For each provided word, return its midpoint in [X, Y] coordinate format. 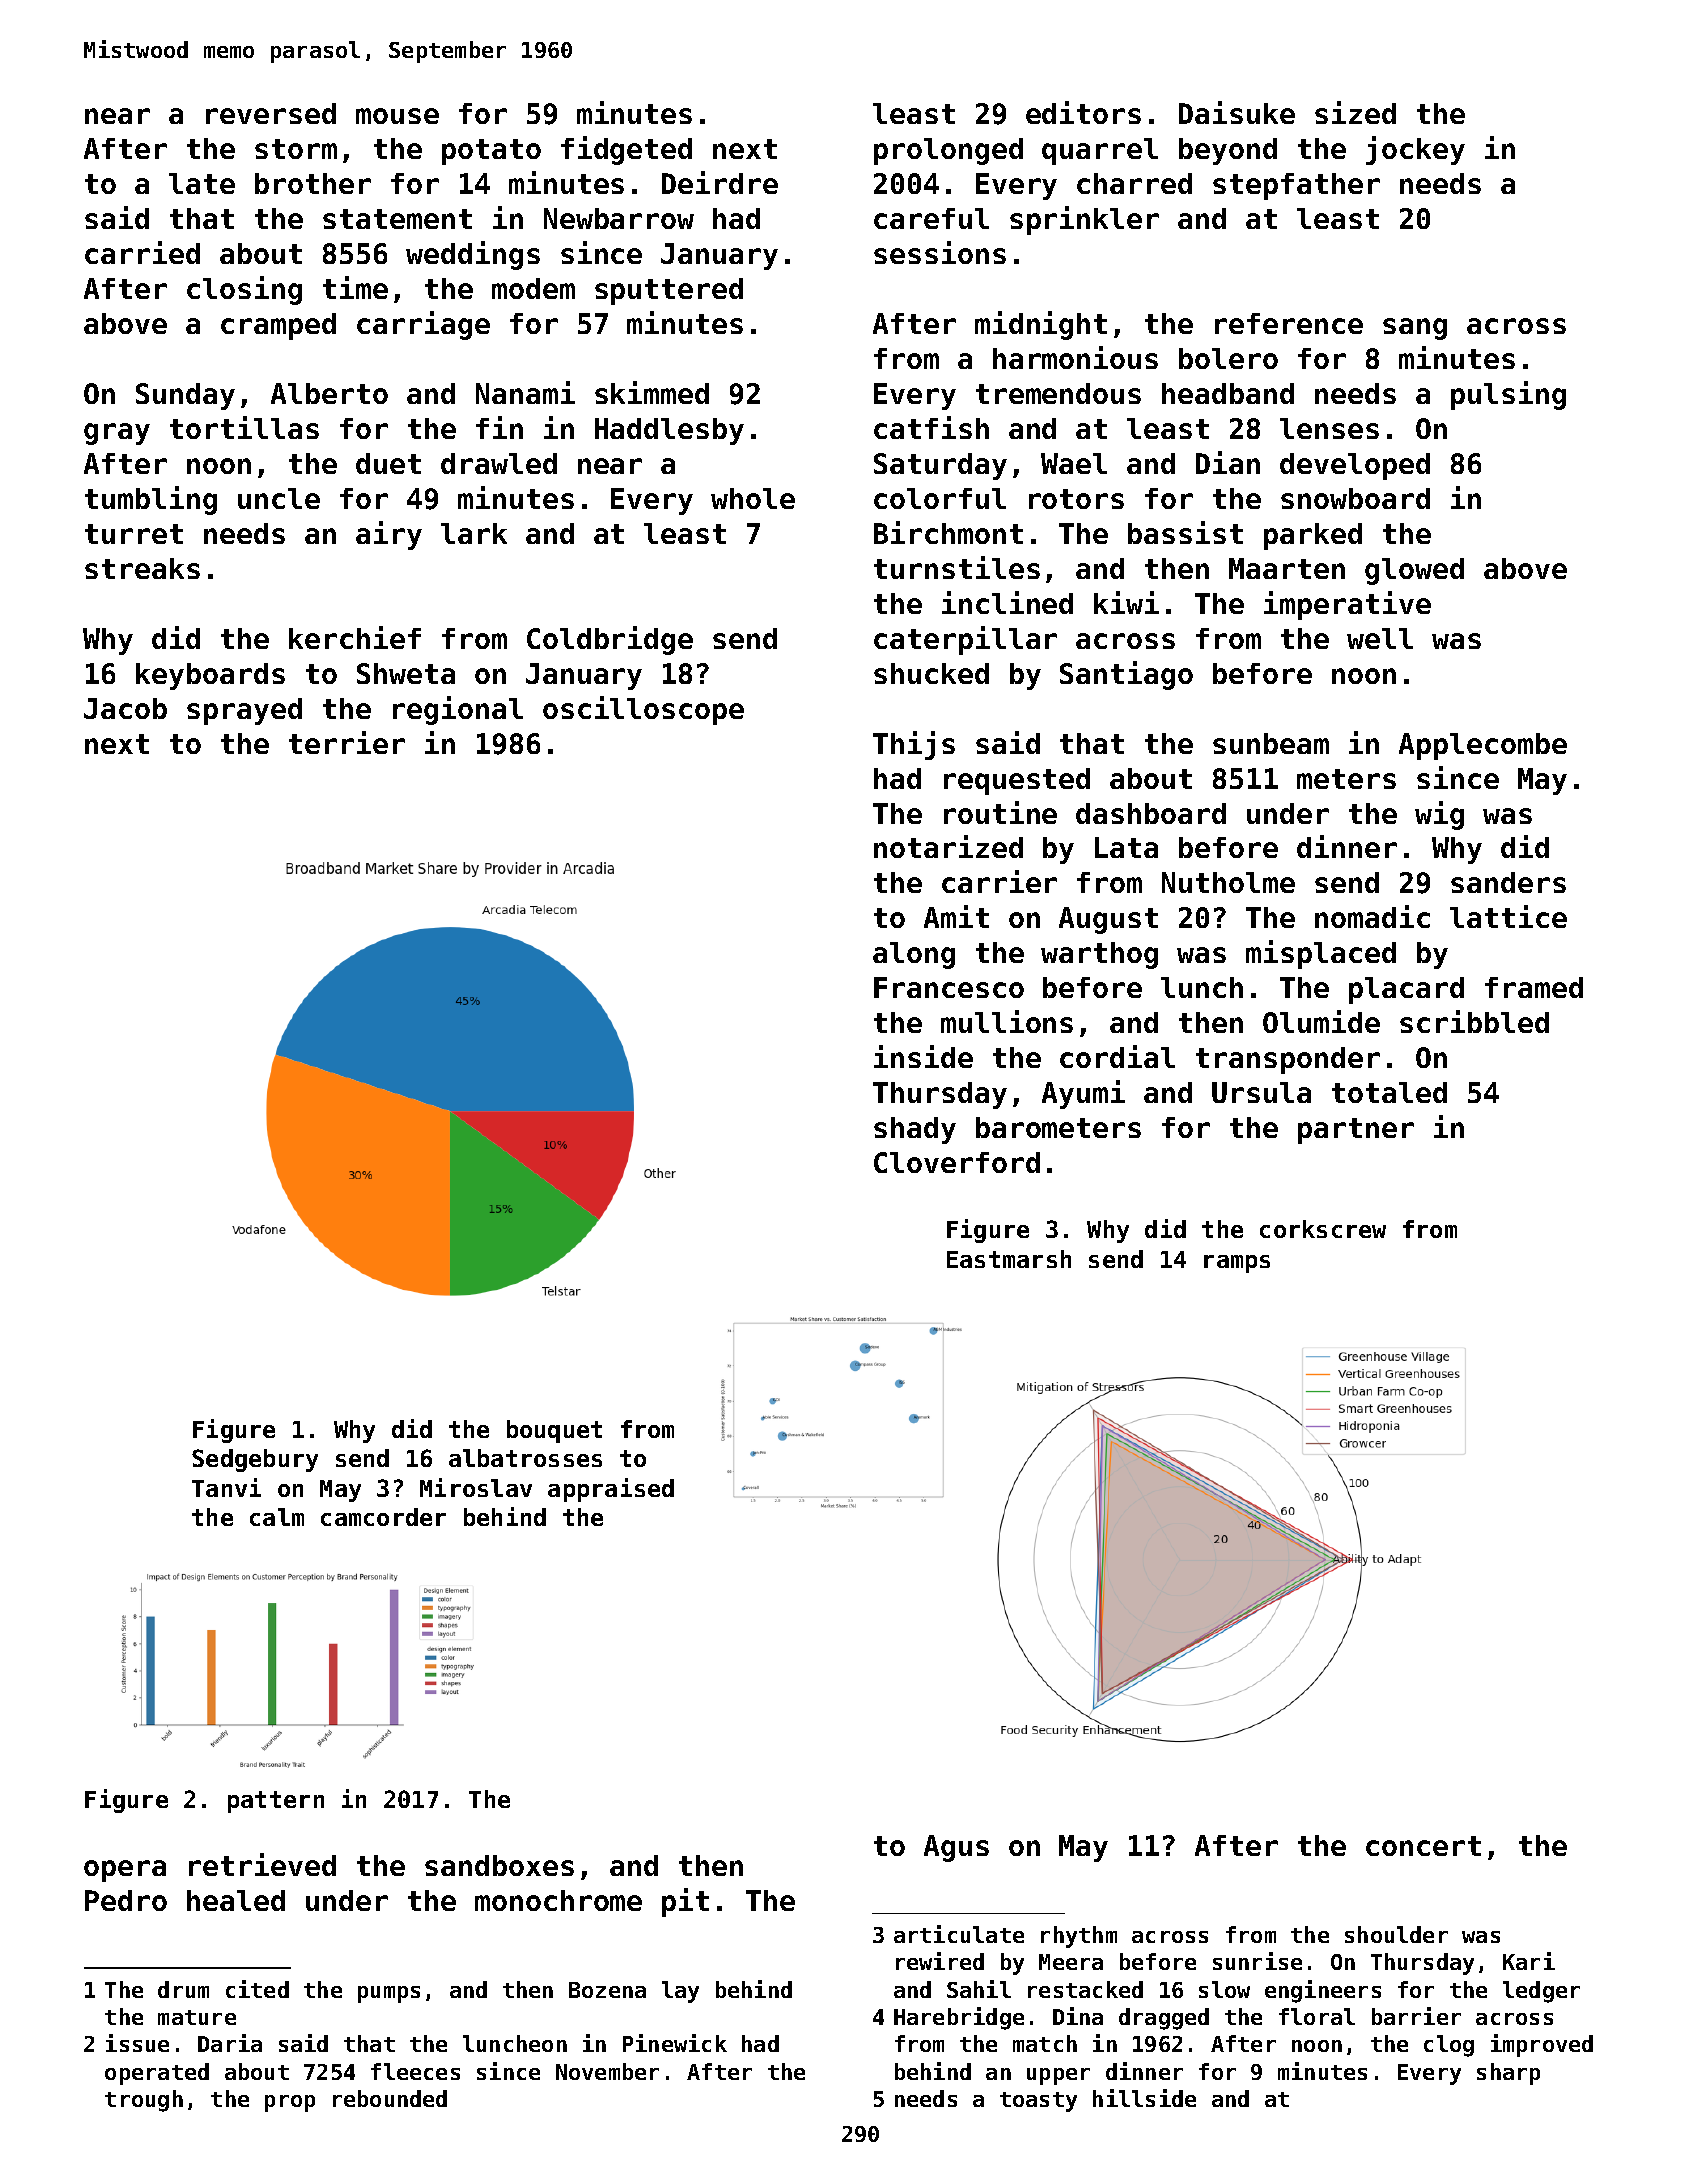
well [1380, 638]
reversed [271, 113]
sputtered [669, 291]
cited [257, 1989]
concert [1423, 1846]
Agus [956, 1848]
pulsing [1508, 395]
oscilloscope [643, 710]
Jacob [125, 708]
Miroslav [476, 1487]
